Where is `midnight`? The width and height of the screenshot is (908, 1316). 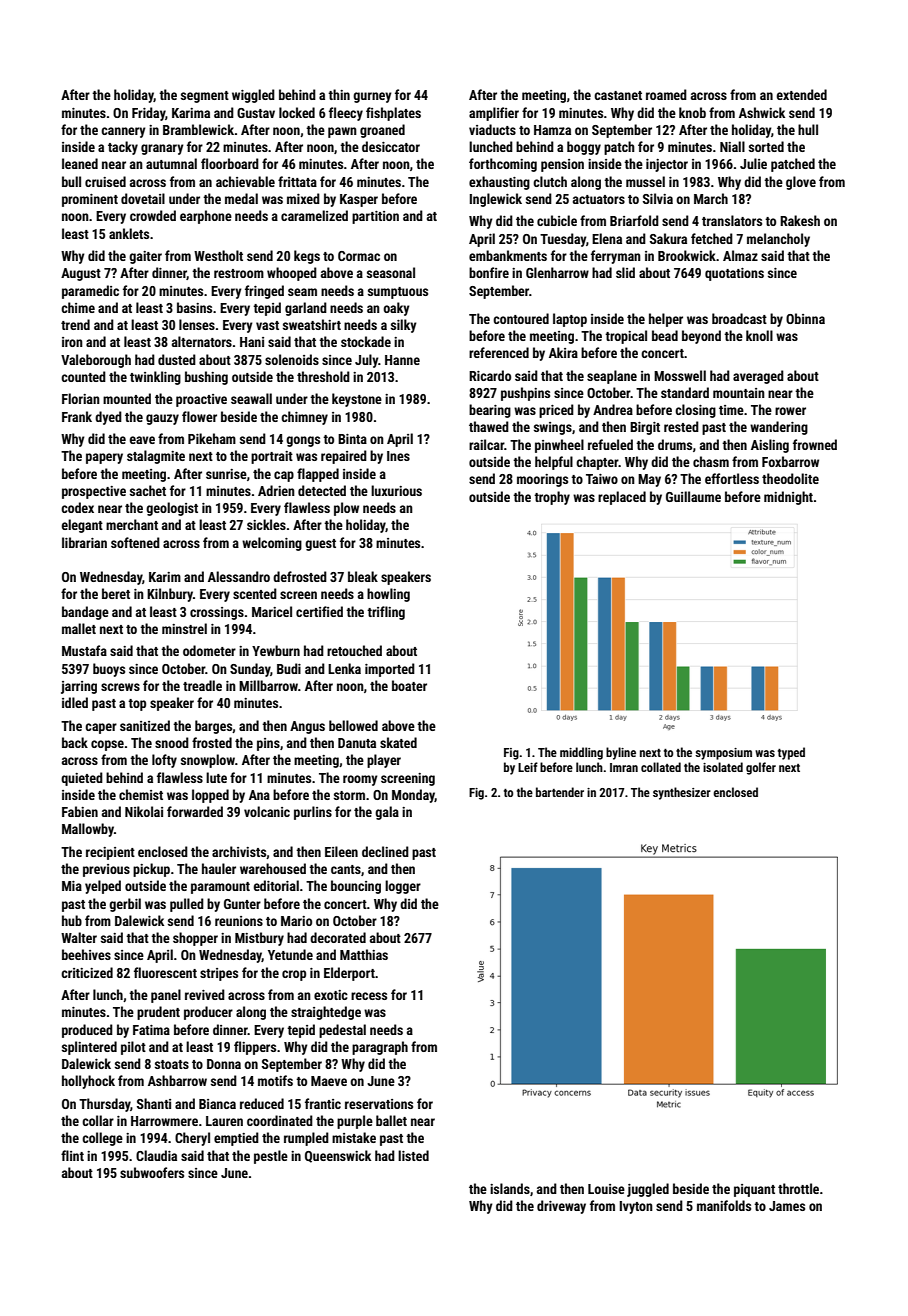
midnight is located at coordinates (788, 498).
